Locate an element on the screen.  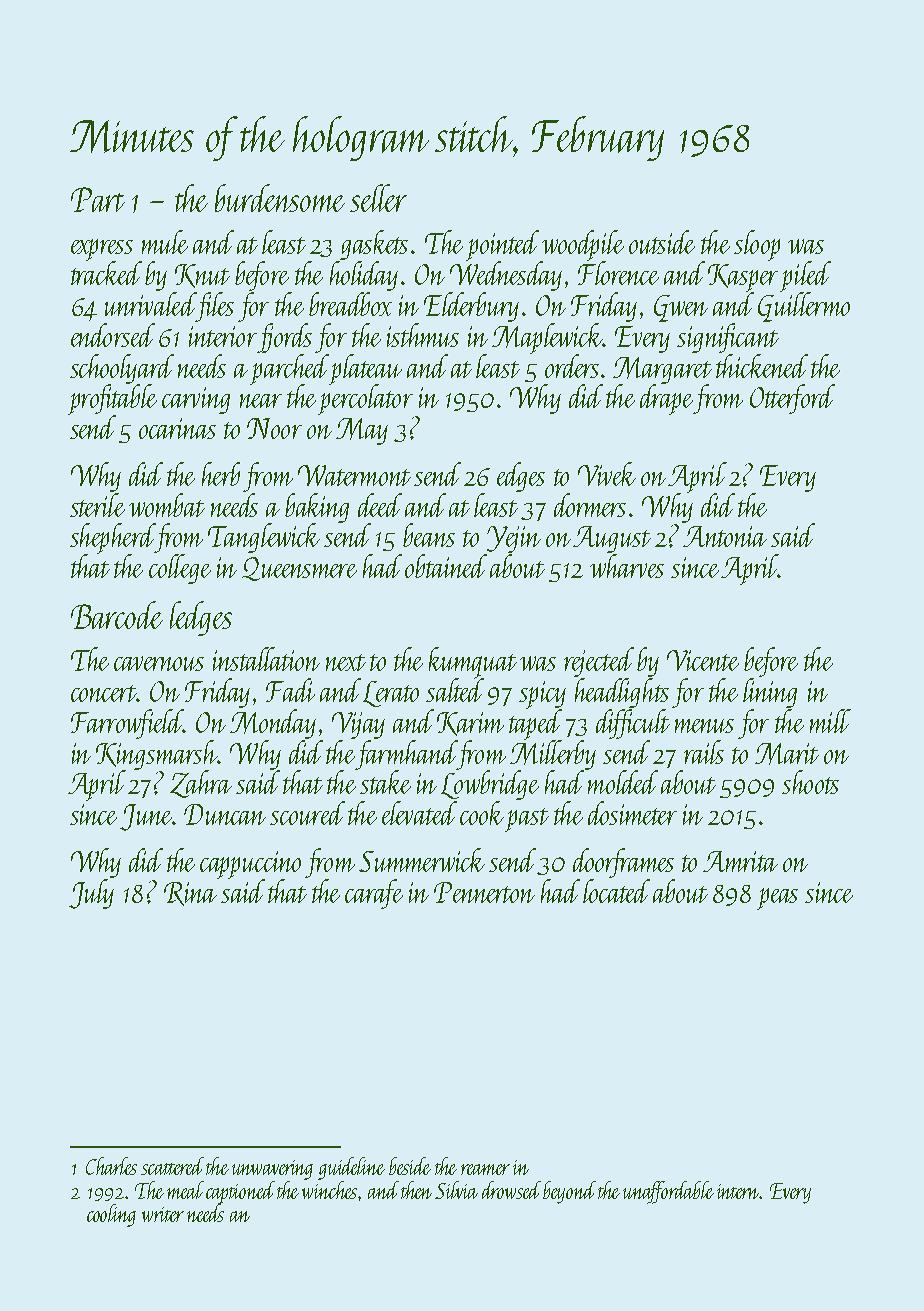
concert is located at coordinates (103, 693).
